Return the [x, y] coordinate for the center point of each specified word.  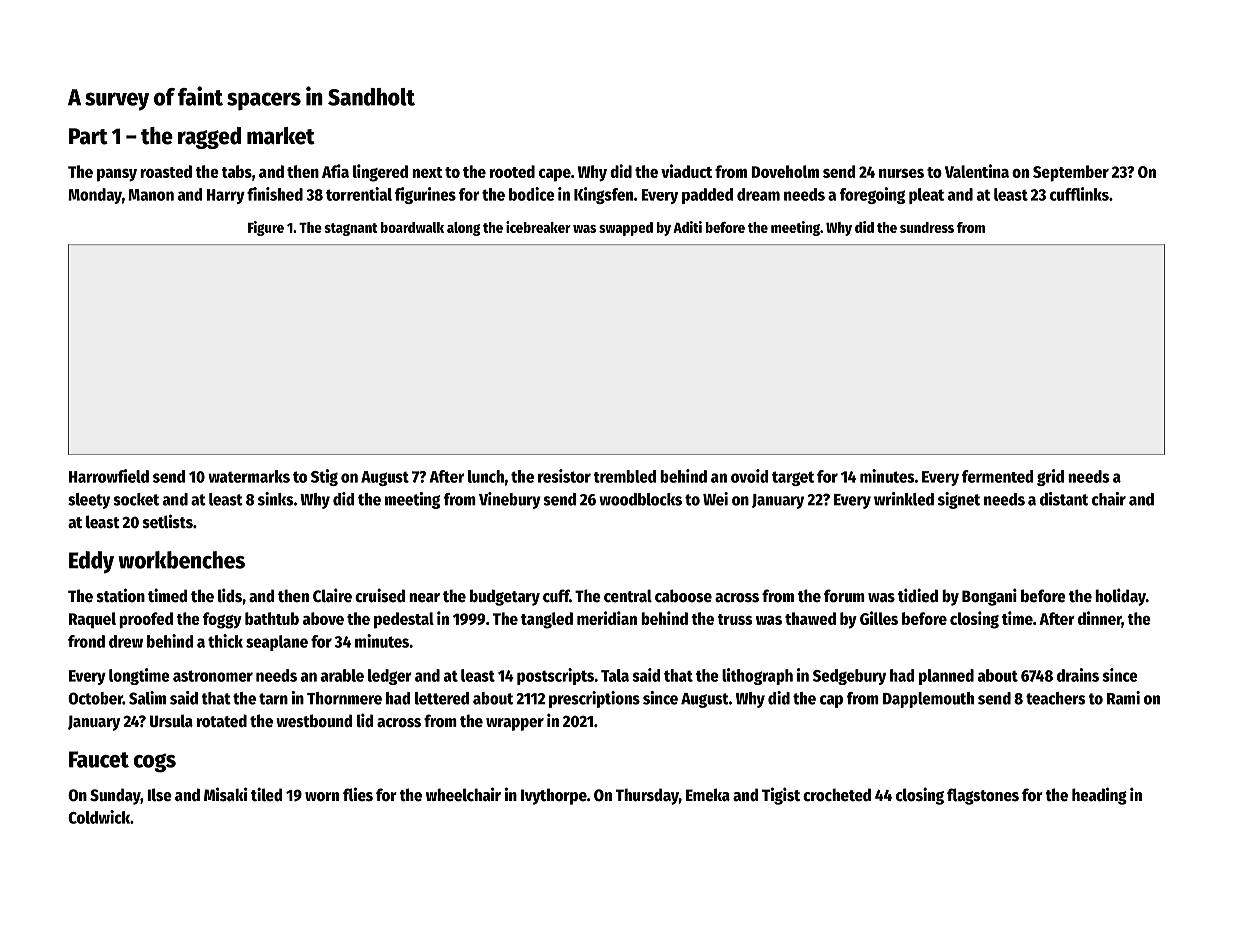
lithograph [757, 676]
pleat [926, 196]
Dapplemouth [928, 700]
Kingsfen [603, 195]
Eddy [91, 562]
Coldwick [99, 817]
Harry [226, 196]
